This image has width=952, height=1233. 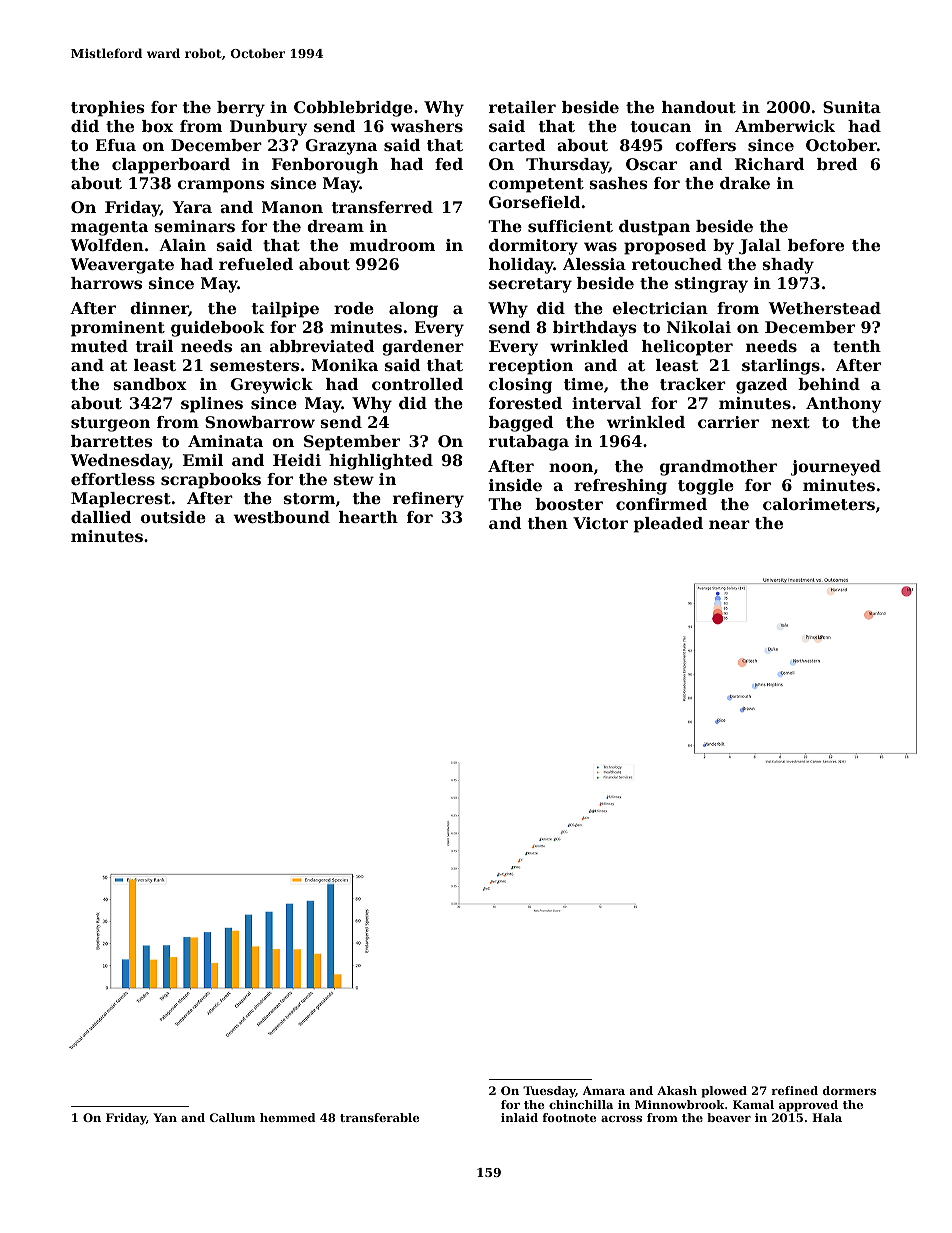 I want to click on Yan, so click(x=165, y=1117).
